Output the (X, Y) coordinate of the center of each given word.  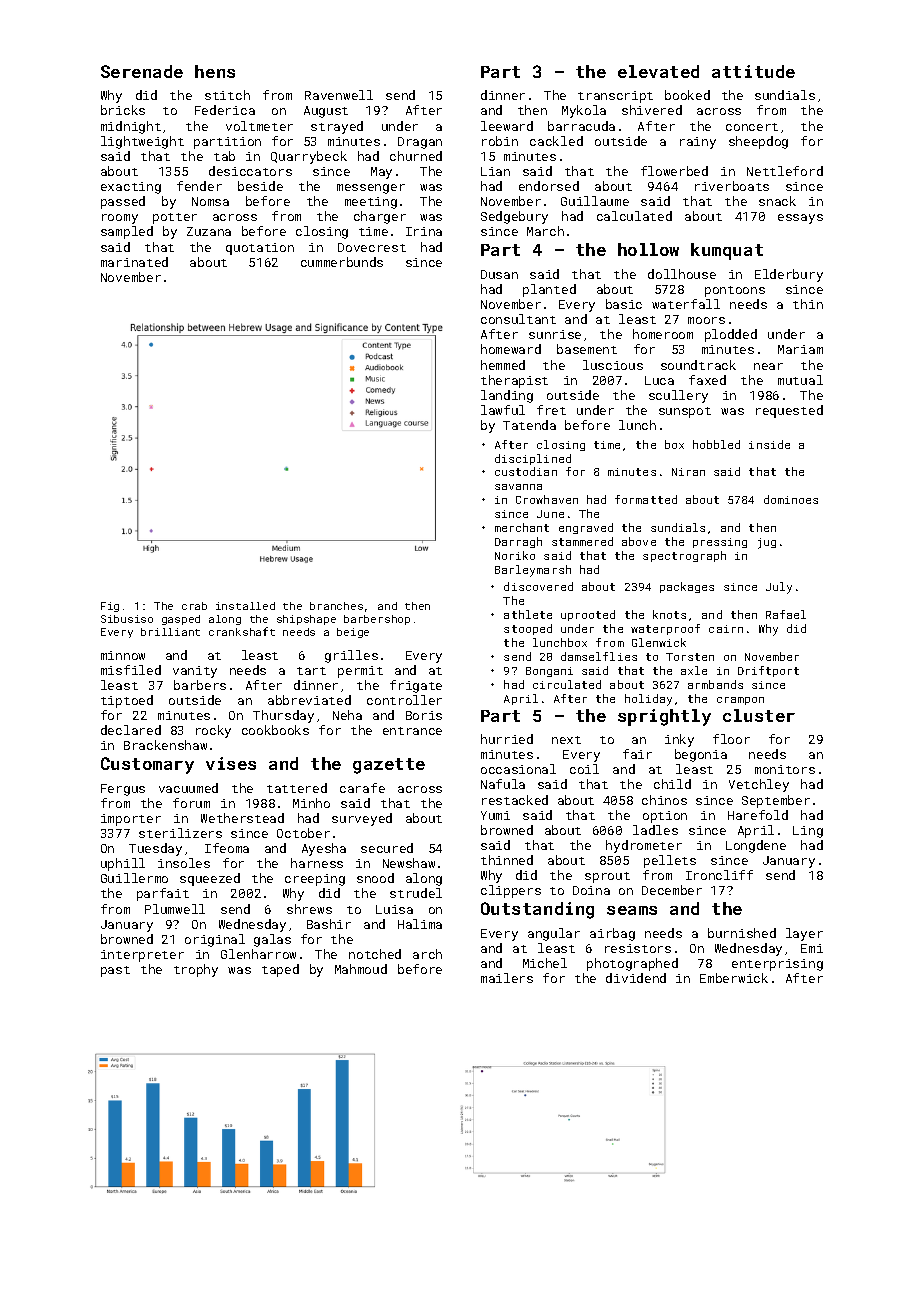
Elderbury (789, 275)
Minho (311, 803)
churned (416, 156)
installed (245, 606)
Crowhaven (547, 499)
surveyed (362, 819)
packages (687, 587)
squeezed (210, 879)
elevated (658, 71)
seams (632, 910)
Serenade (142, 71)
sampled (127, 232)
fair (637, 754)
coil (584, 769)
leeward (507, 126)
